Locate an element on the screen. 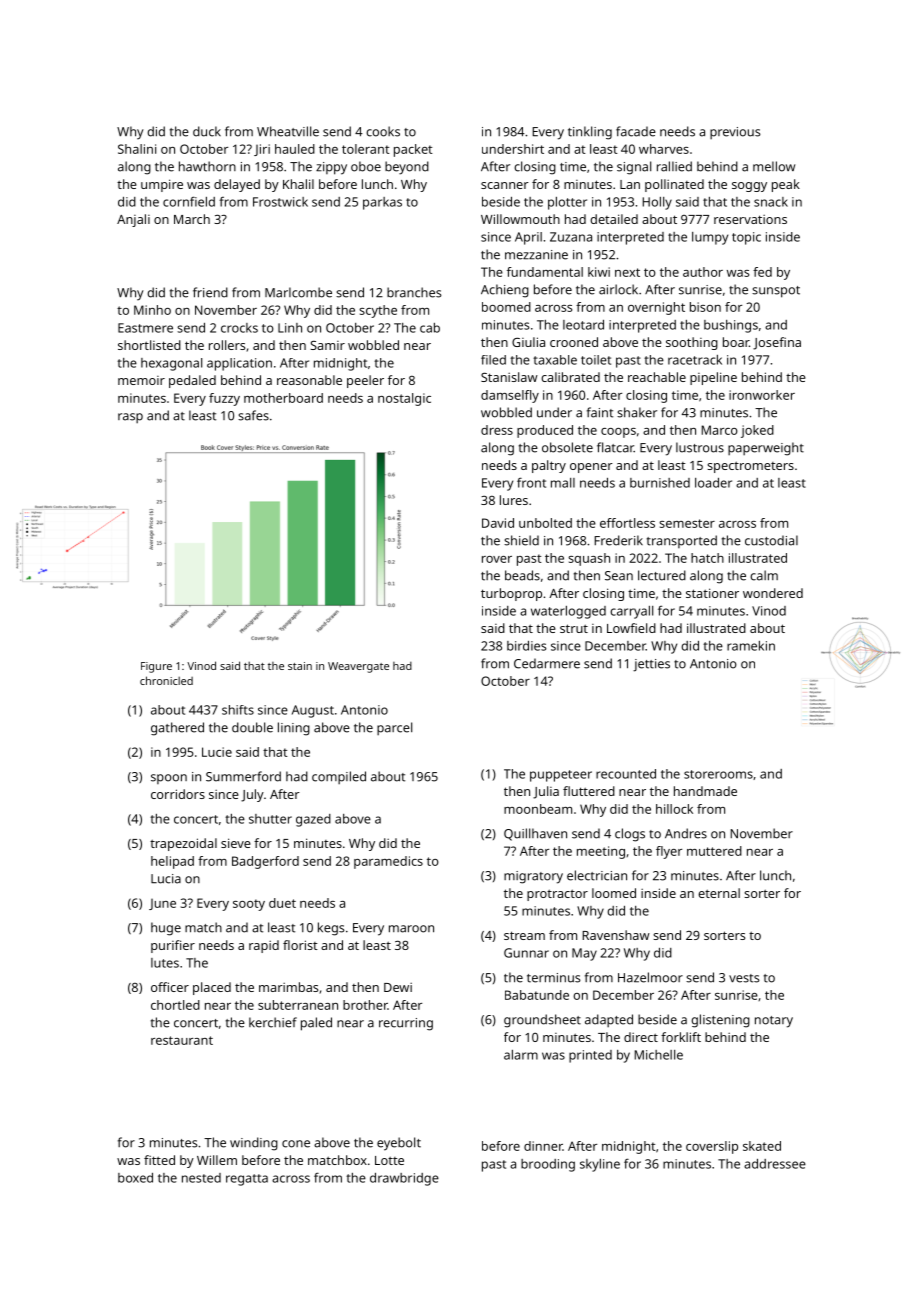 The width and height of the screenshot is (924, 1308). groundsheet is located at coordinates (542, 1021).
